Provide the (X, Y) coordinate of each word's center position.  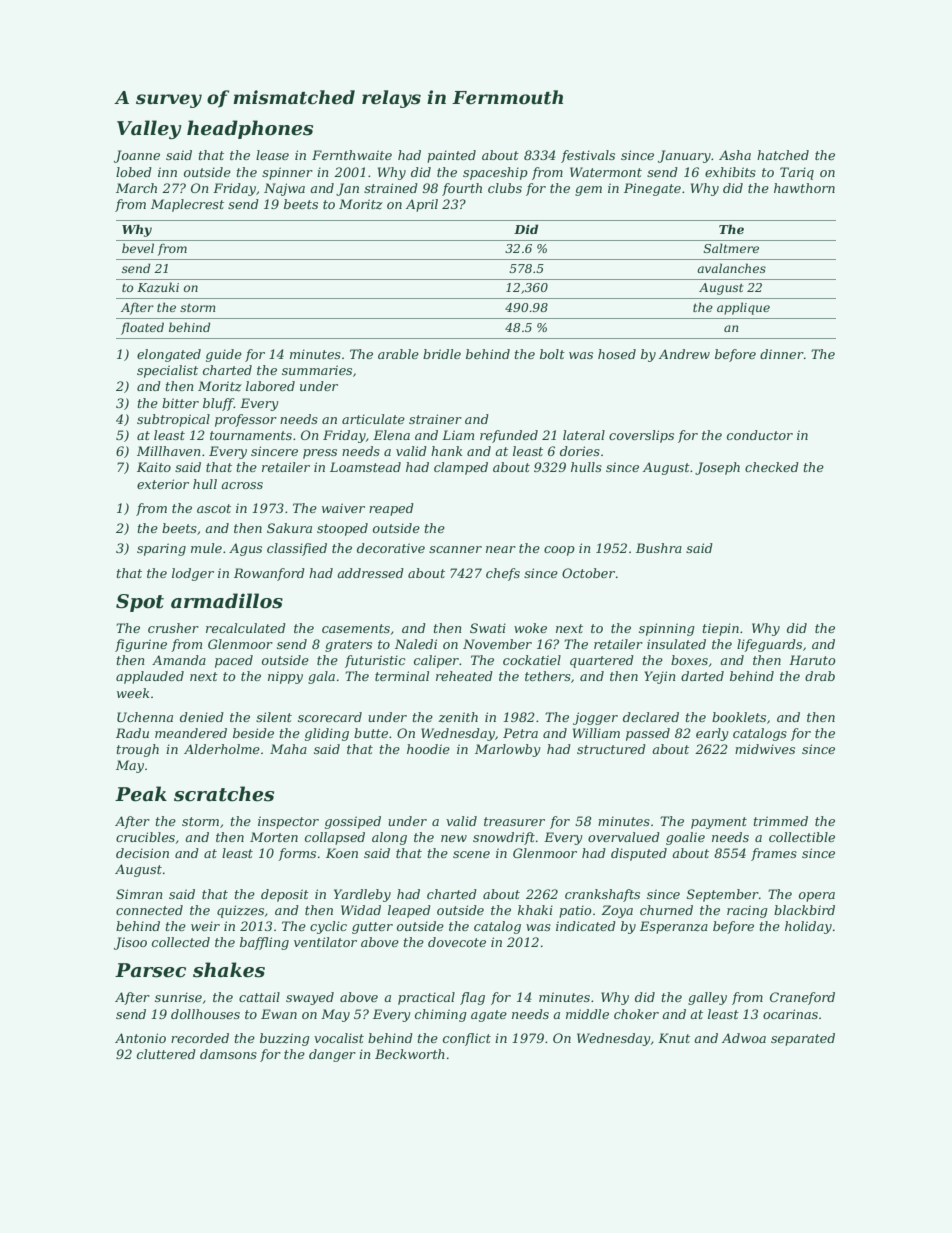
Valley (149, 129)
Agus (245, 549)
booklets (739, 717)
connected (149, 910)
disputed (639, 854)
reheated (464, 676)
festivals (588, 156)
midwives (765, 749)
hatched (783, 155)
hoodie (428, 749)
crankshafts (602, 895)
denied (202, 717)
